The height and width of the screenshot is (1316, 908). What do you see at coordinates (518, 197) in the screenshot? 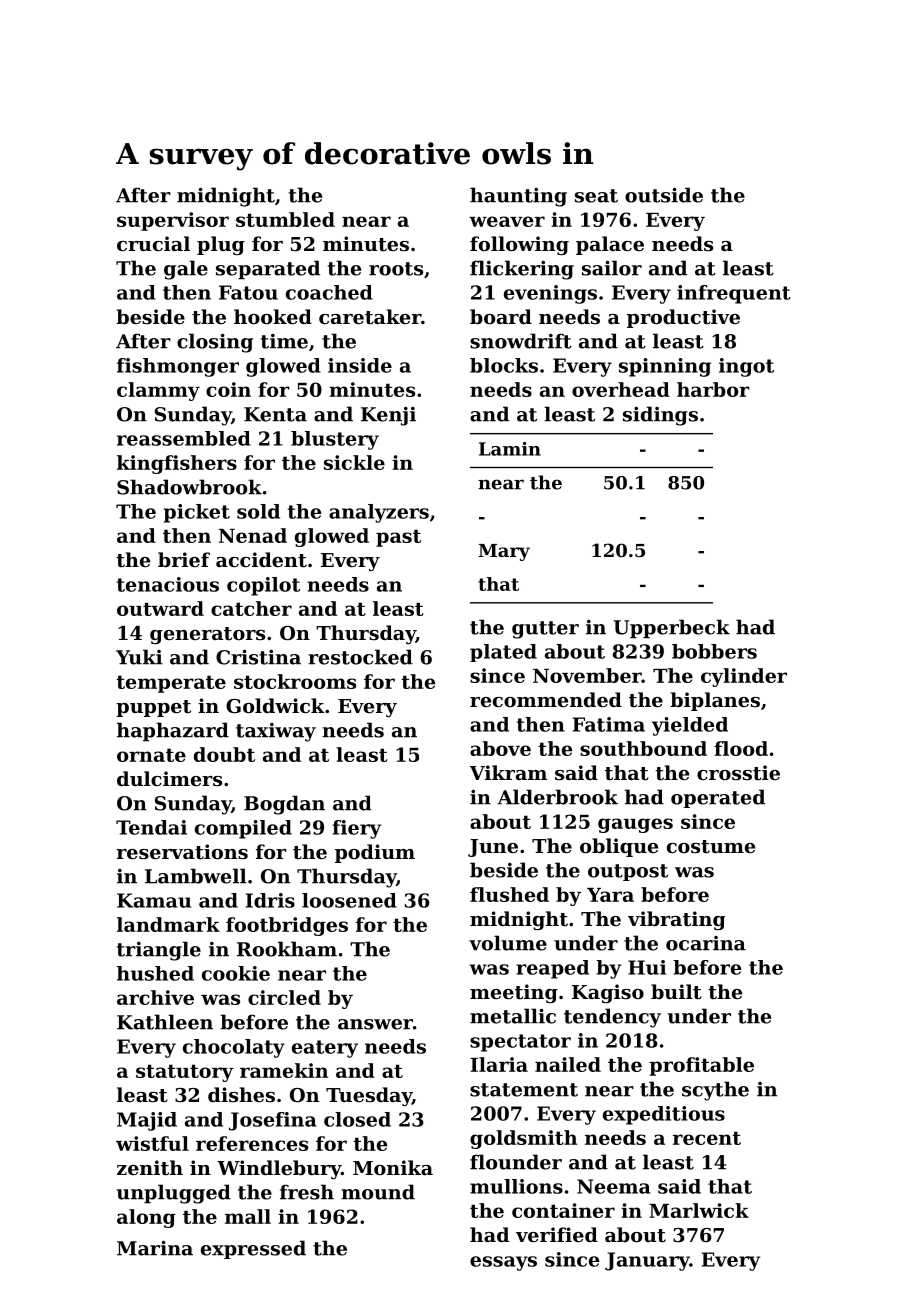
I see `haunting` at bounding box center [518, 197].
